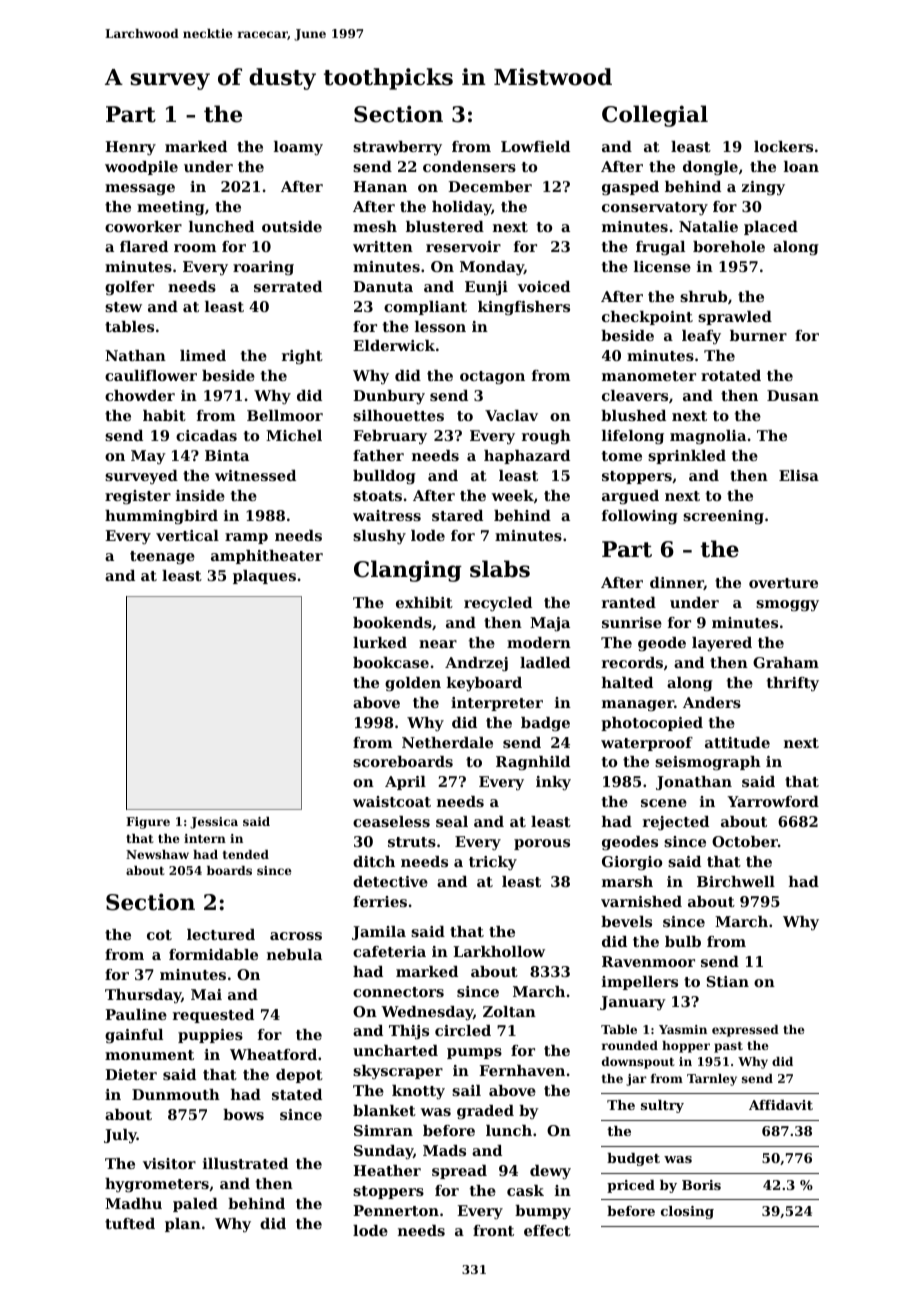 The width and height of the screenshot is (924, 1308). Describe the element at coordinates (499, 951) in the screenshot. I see `Larkhollow` at that location.
